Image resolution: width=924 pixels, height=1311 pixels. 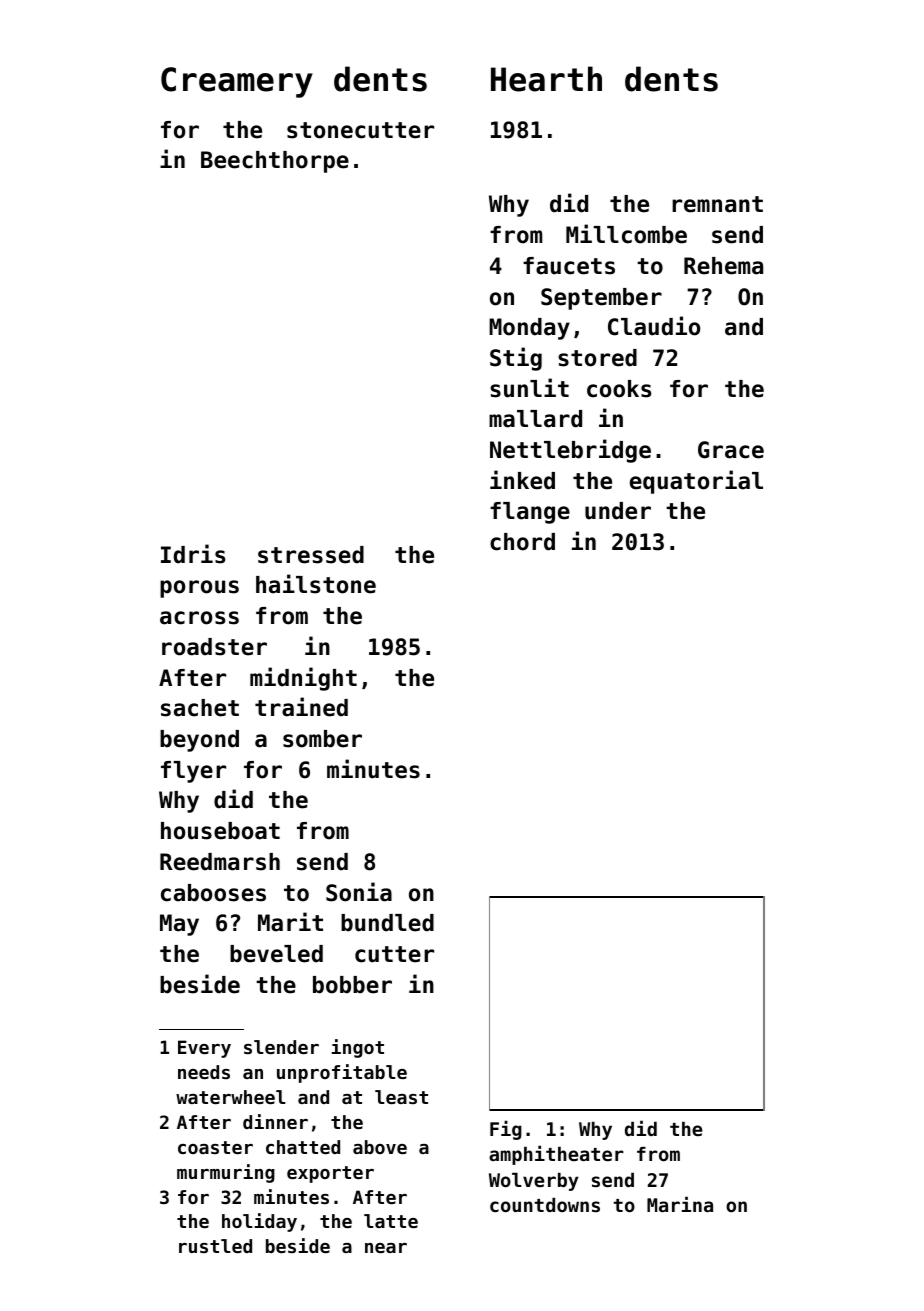 I want to click on Hearth, so click(x=546, y=79).
